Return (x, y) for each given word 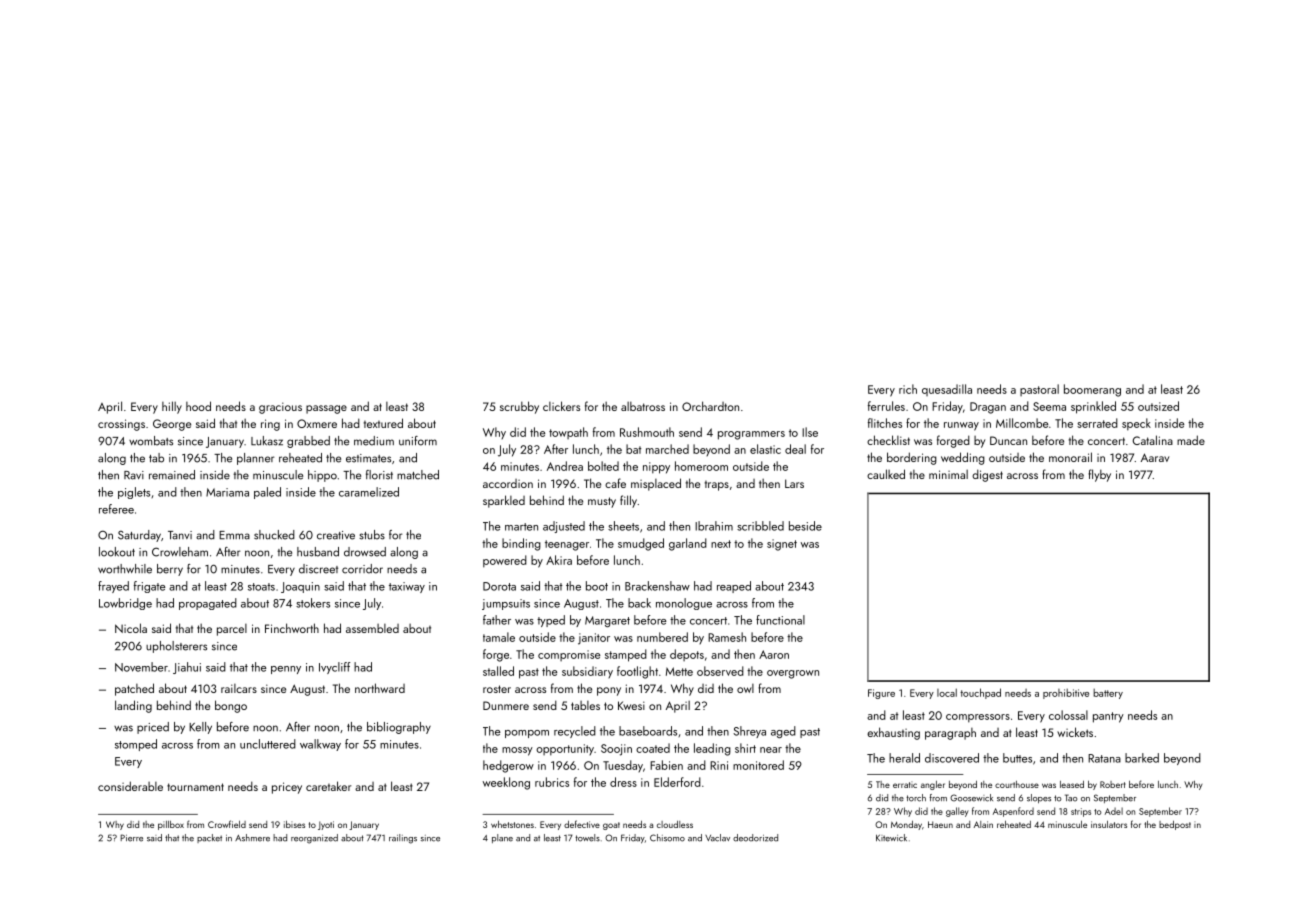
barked (1142, 758)
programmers (751, 435)
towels (587, 838)
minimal (948, 474)
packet (209, 838)
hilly (172, 407)
